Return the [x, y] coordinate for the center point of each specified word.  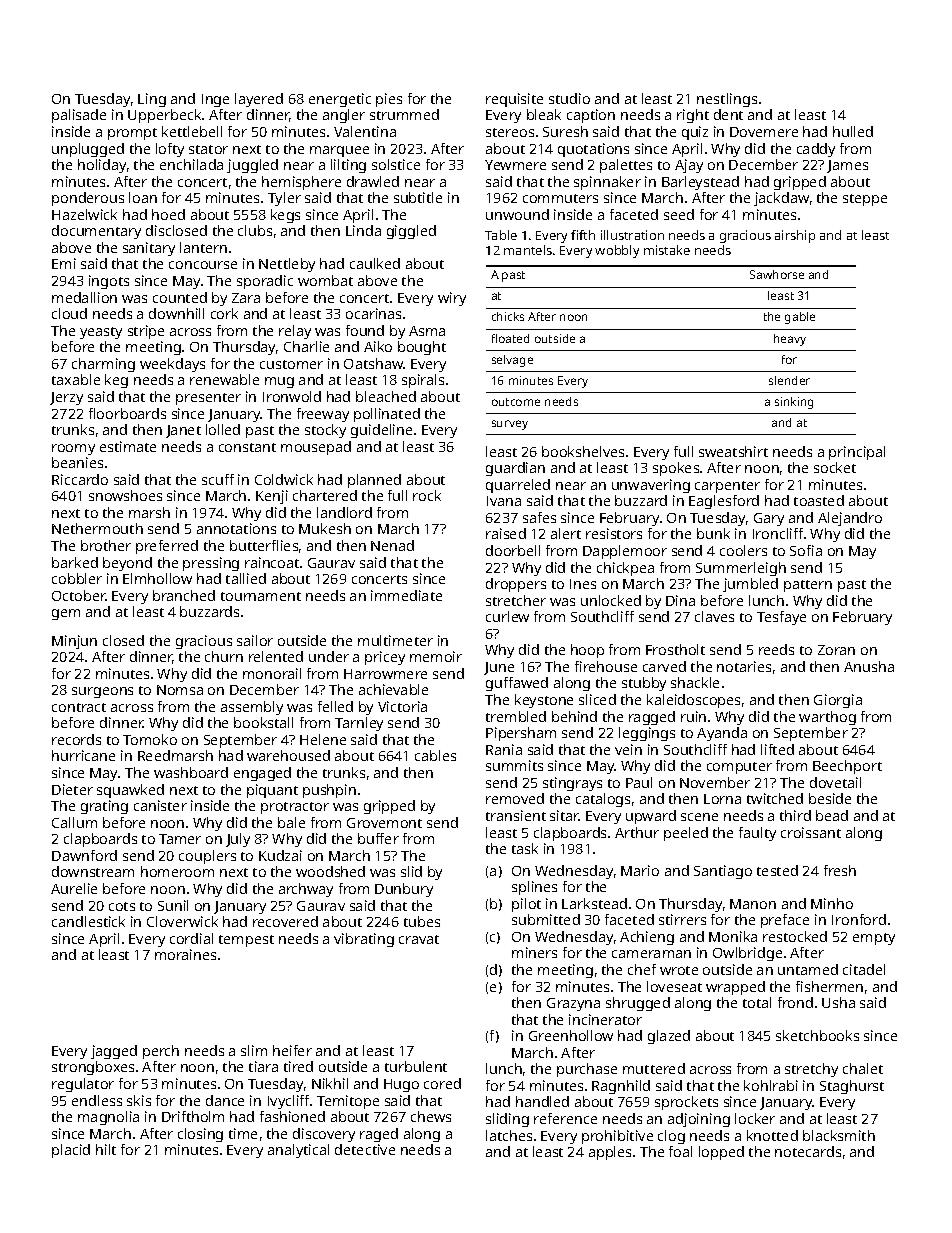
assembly [252, 708]
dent [728, 114]
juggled [252, 166]
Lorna [722, 799]
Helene [323, 739]
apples [610, 1153]
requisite [514, 100]
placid [71, 1151]
